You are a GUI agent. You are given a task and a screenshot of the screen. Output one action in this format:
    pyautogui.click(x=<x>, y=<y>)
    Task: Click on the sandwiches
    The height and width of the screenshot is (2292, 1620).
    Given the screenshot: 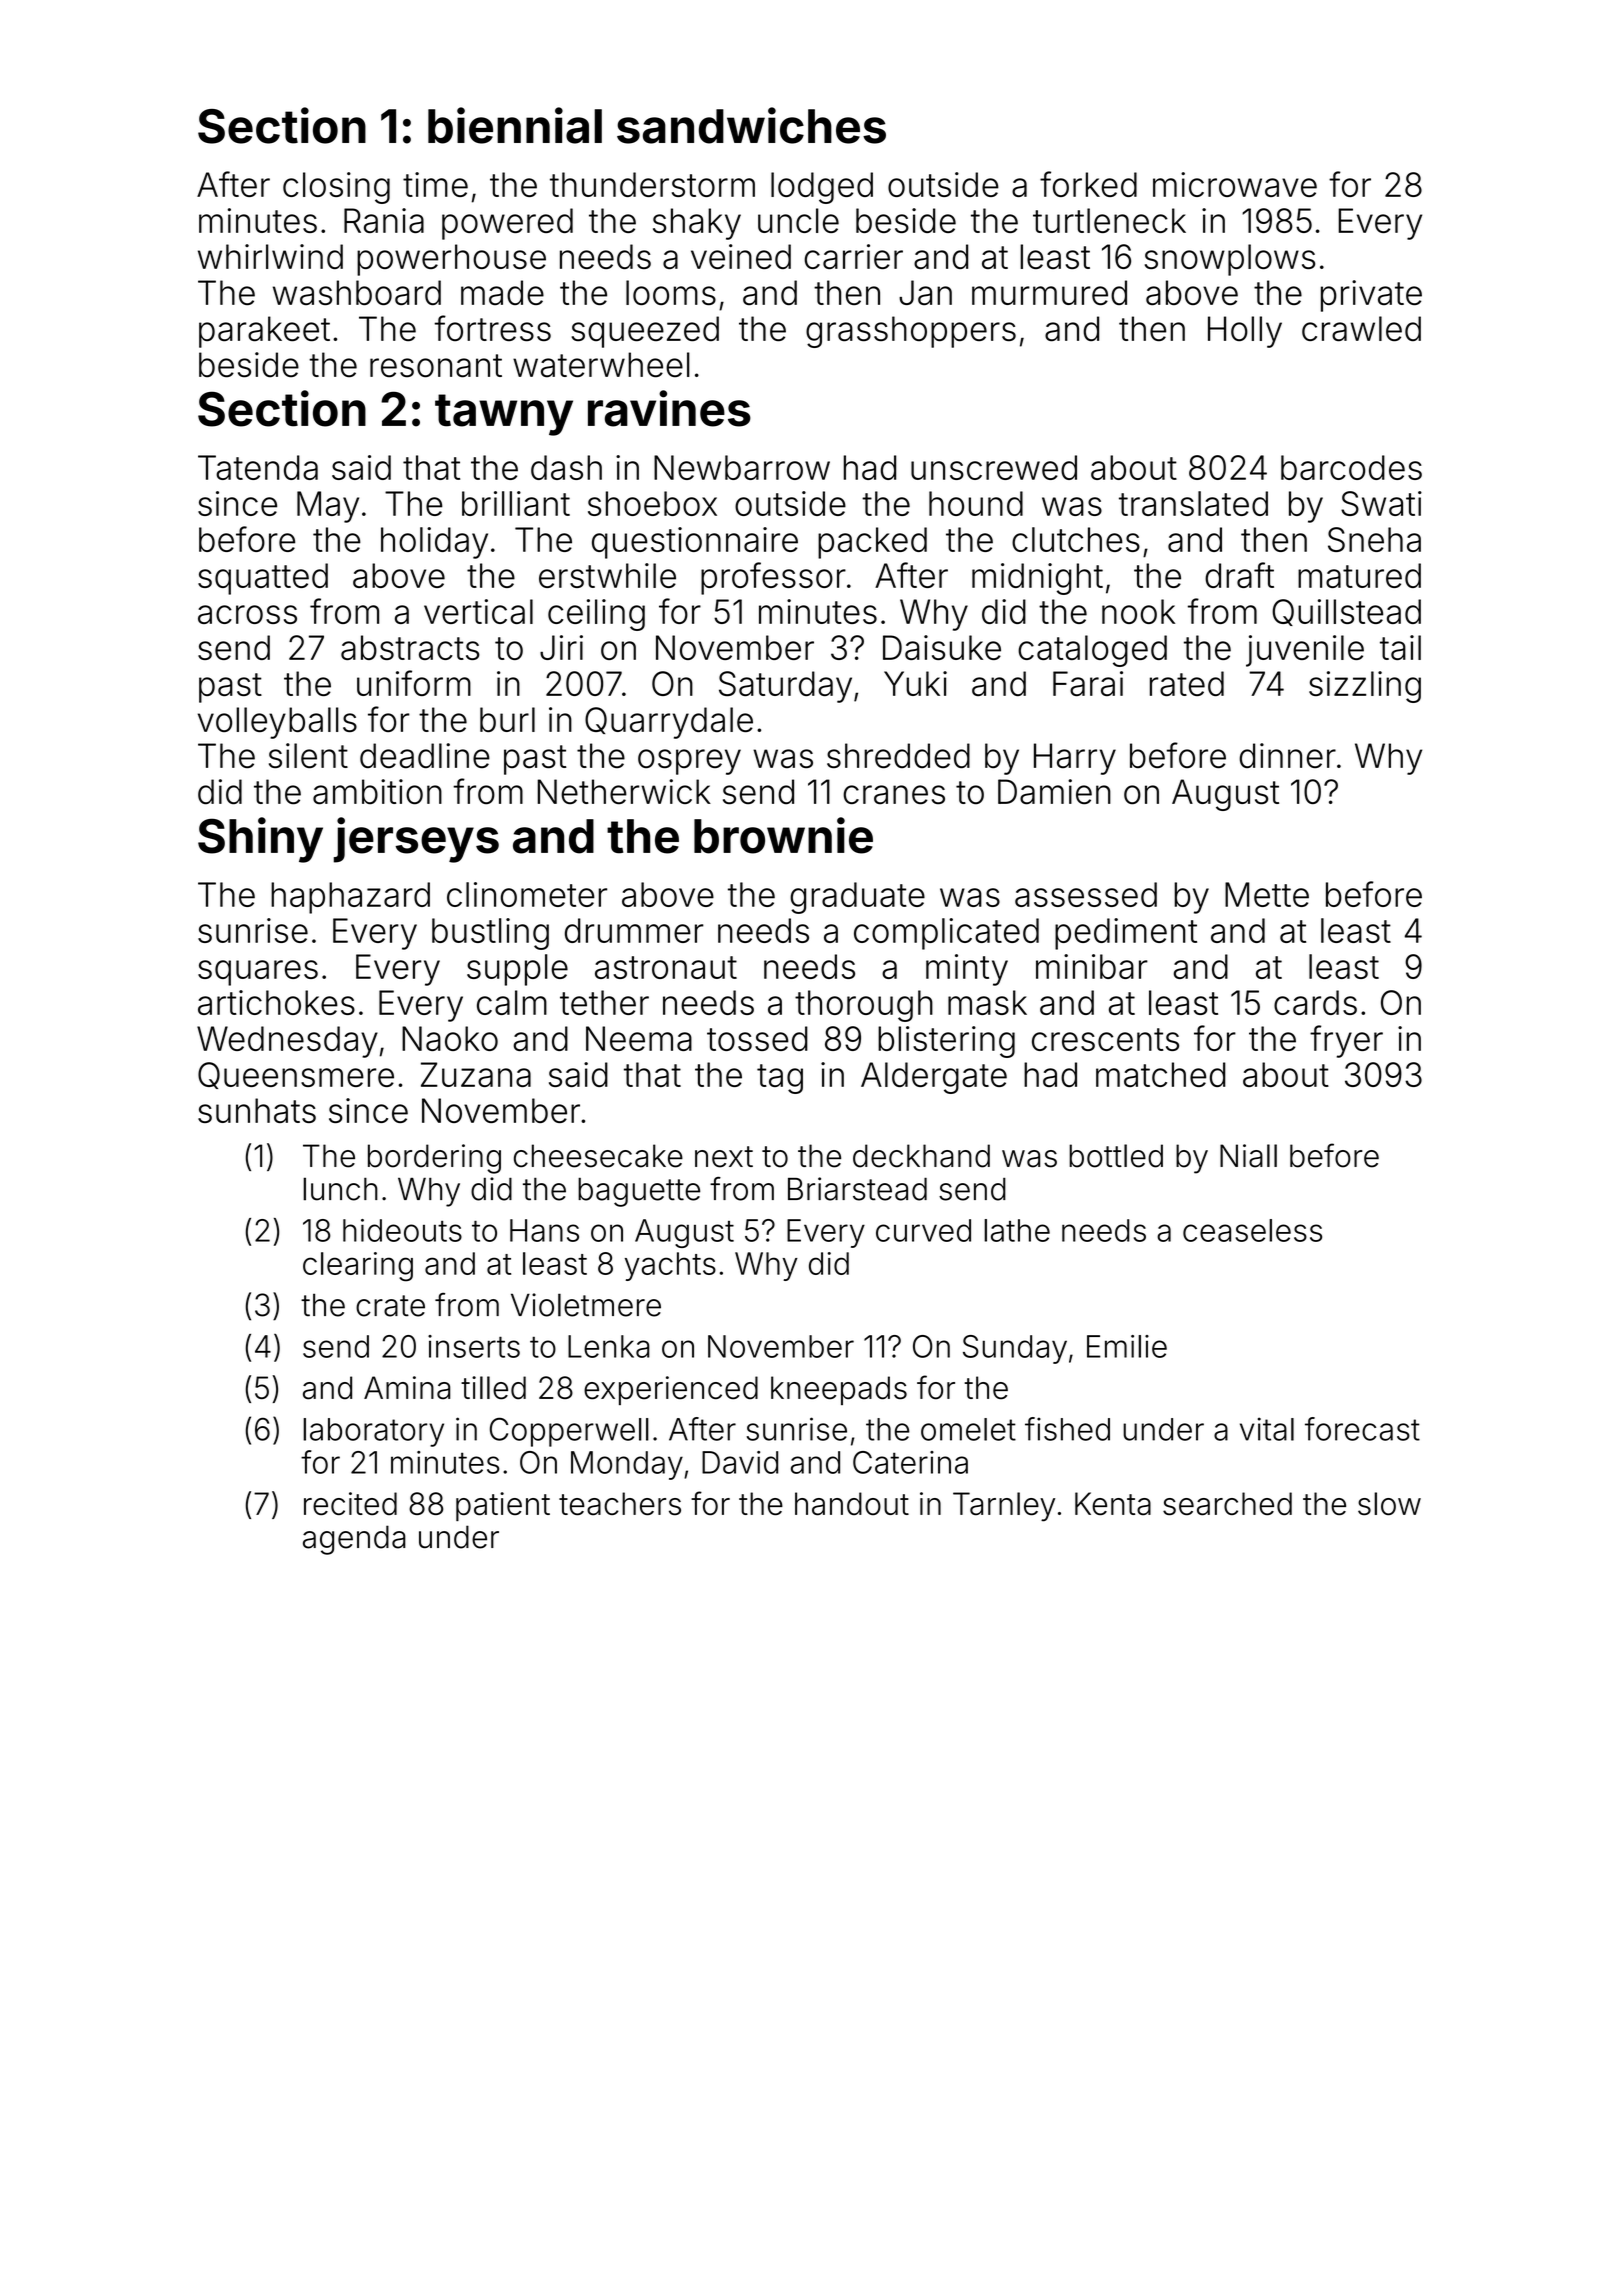 What is the action you would take?
    pyautogui.click(x=751, y=125)
